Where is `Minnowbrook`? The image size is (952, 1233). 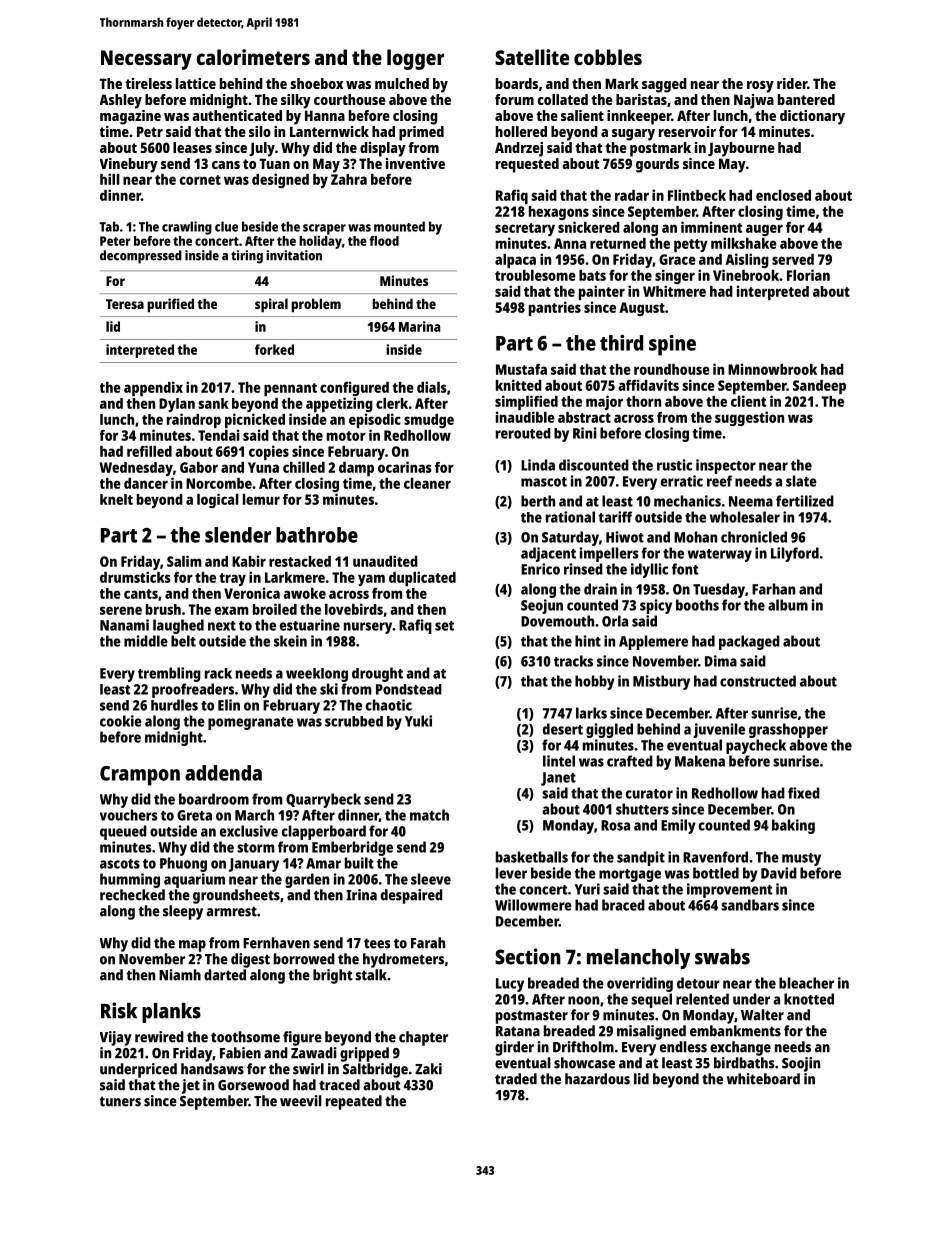
Minnowbrook is located at coordinates (772, 369).
